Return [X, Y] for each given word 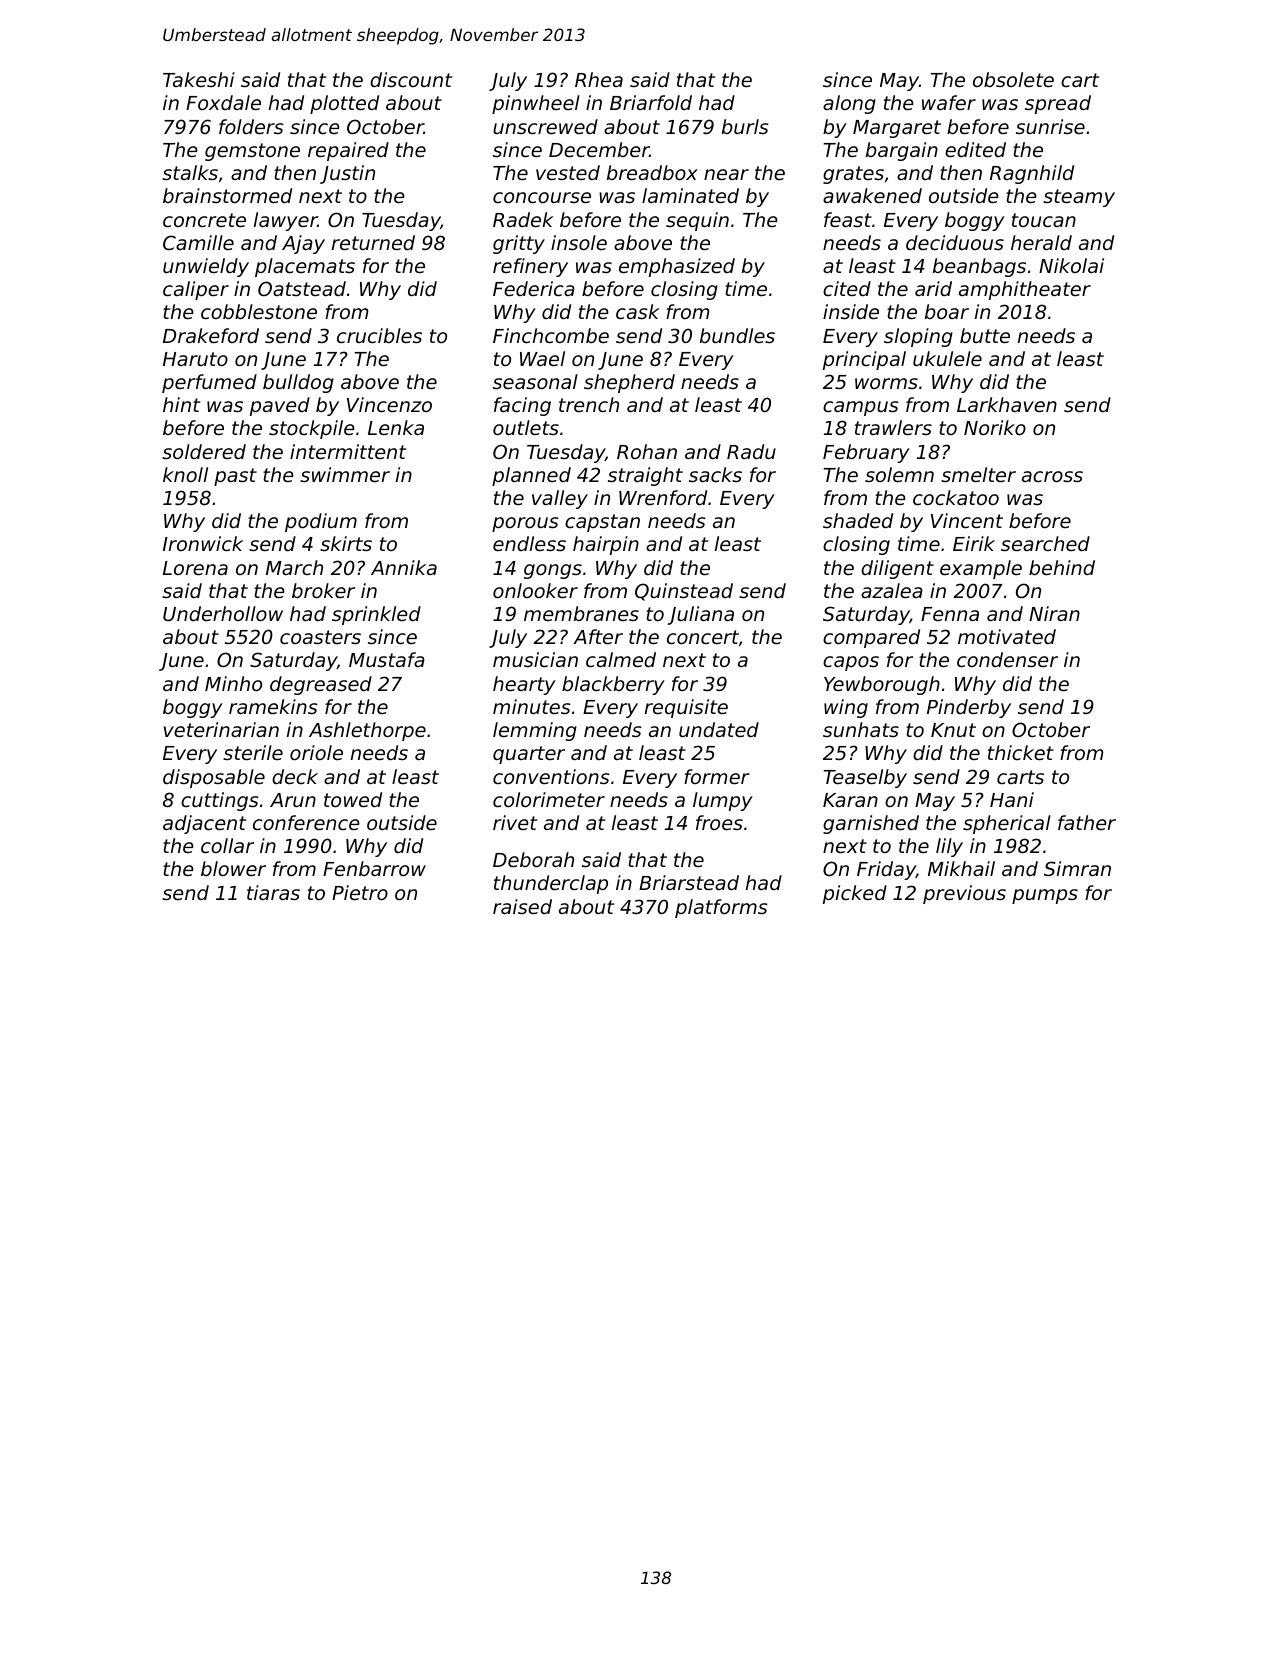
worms [886, 383]
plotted [344, 104]
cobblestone [259, 311]
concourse [542, 197]
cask [638, 311]
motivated [1007, 636]
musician [535, 659]
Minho [233, 683]
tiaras [273, 892]
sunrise [1050, 126]
